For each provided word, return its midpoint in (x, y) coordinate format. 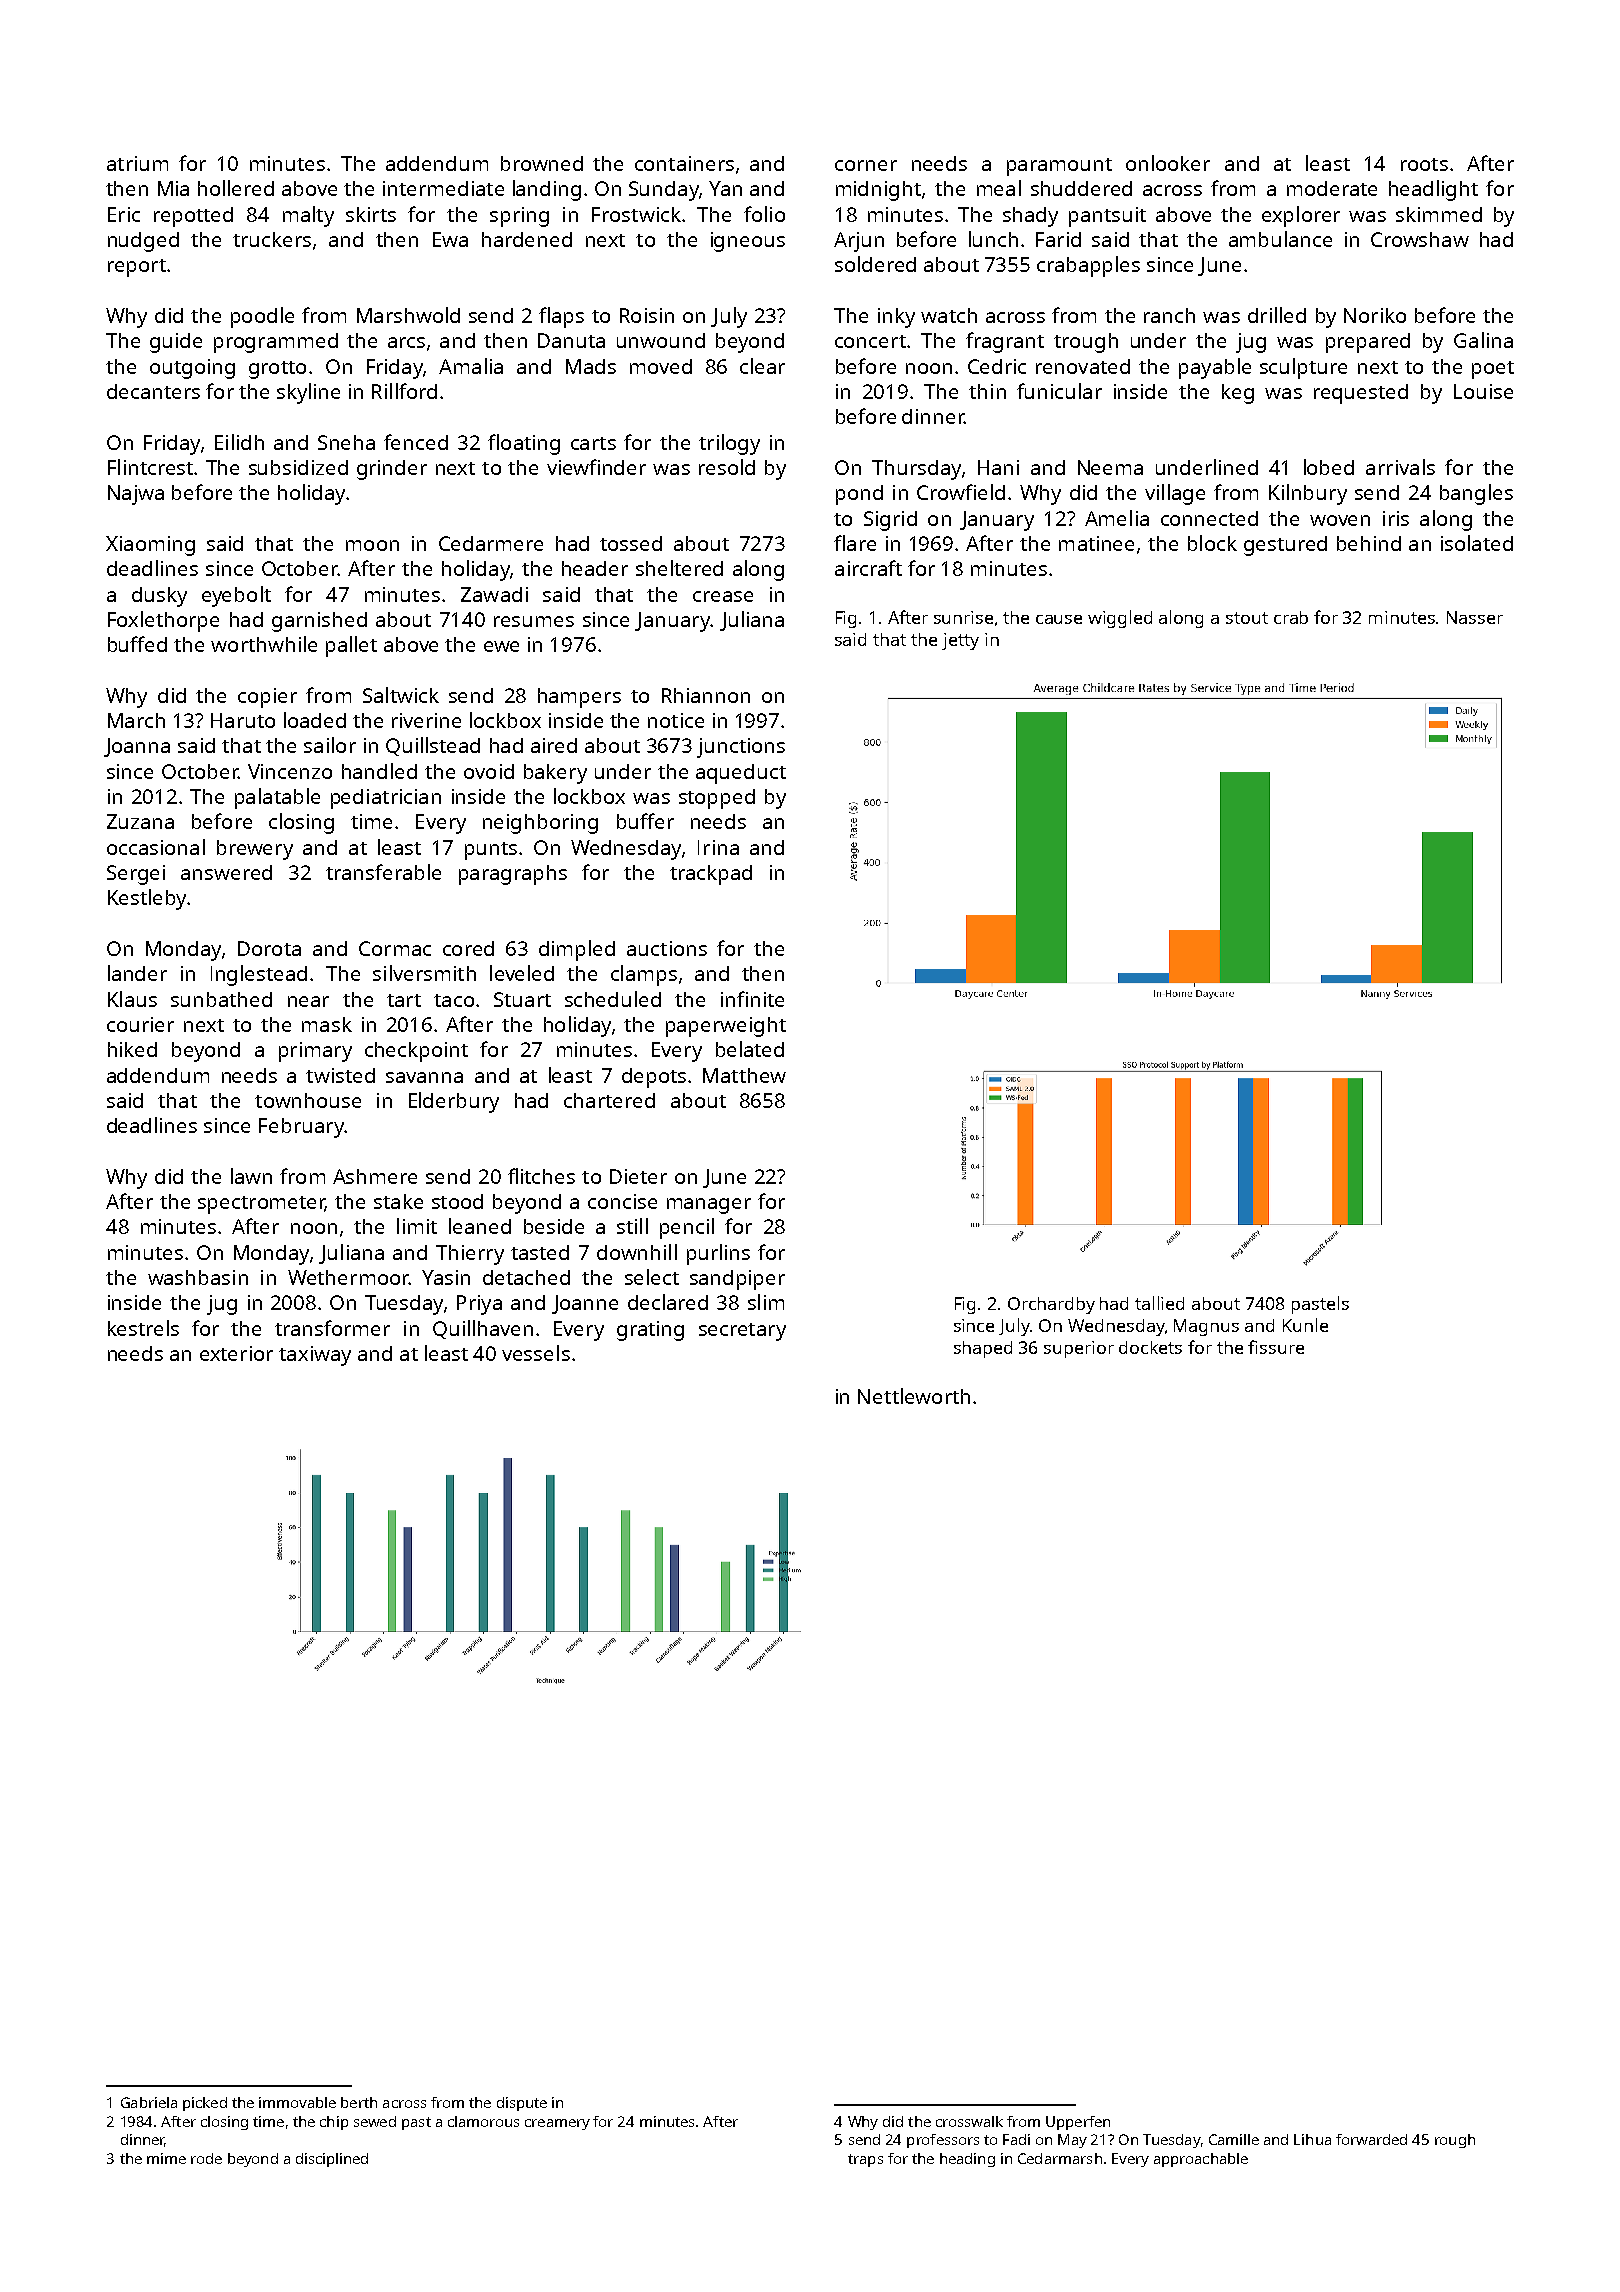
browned (542, 163)
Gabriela (149, 2102)
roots (1424, 164)
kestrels (143, 1328)
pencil (687, 1228)
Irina (718, 847)
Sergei (136, 875)
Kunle (1305, 1325)
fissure (1276, 1347)
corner (866, 165)
